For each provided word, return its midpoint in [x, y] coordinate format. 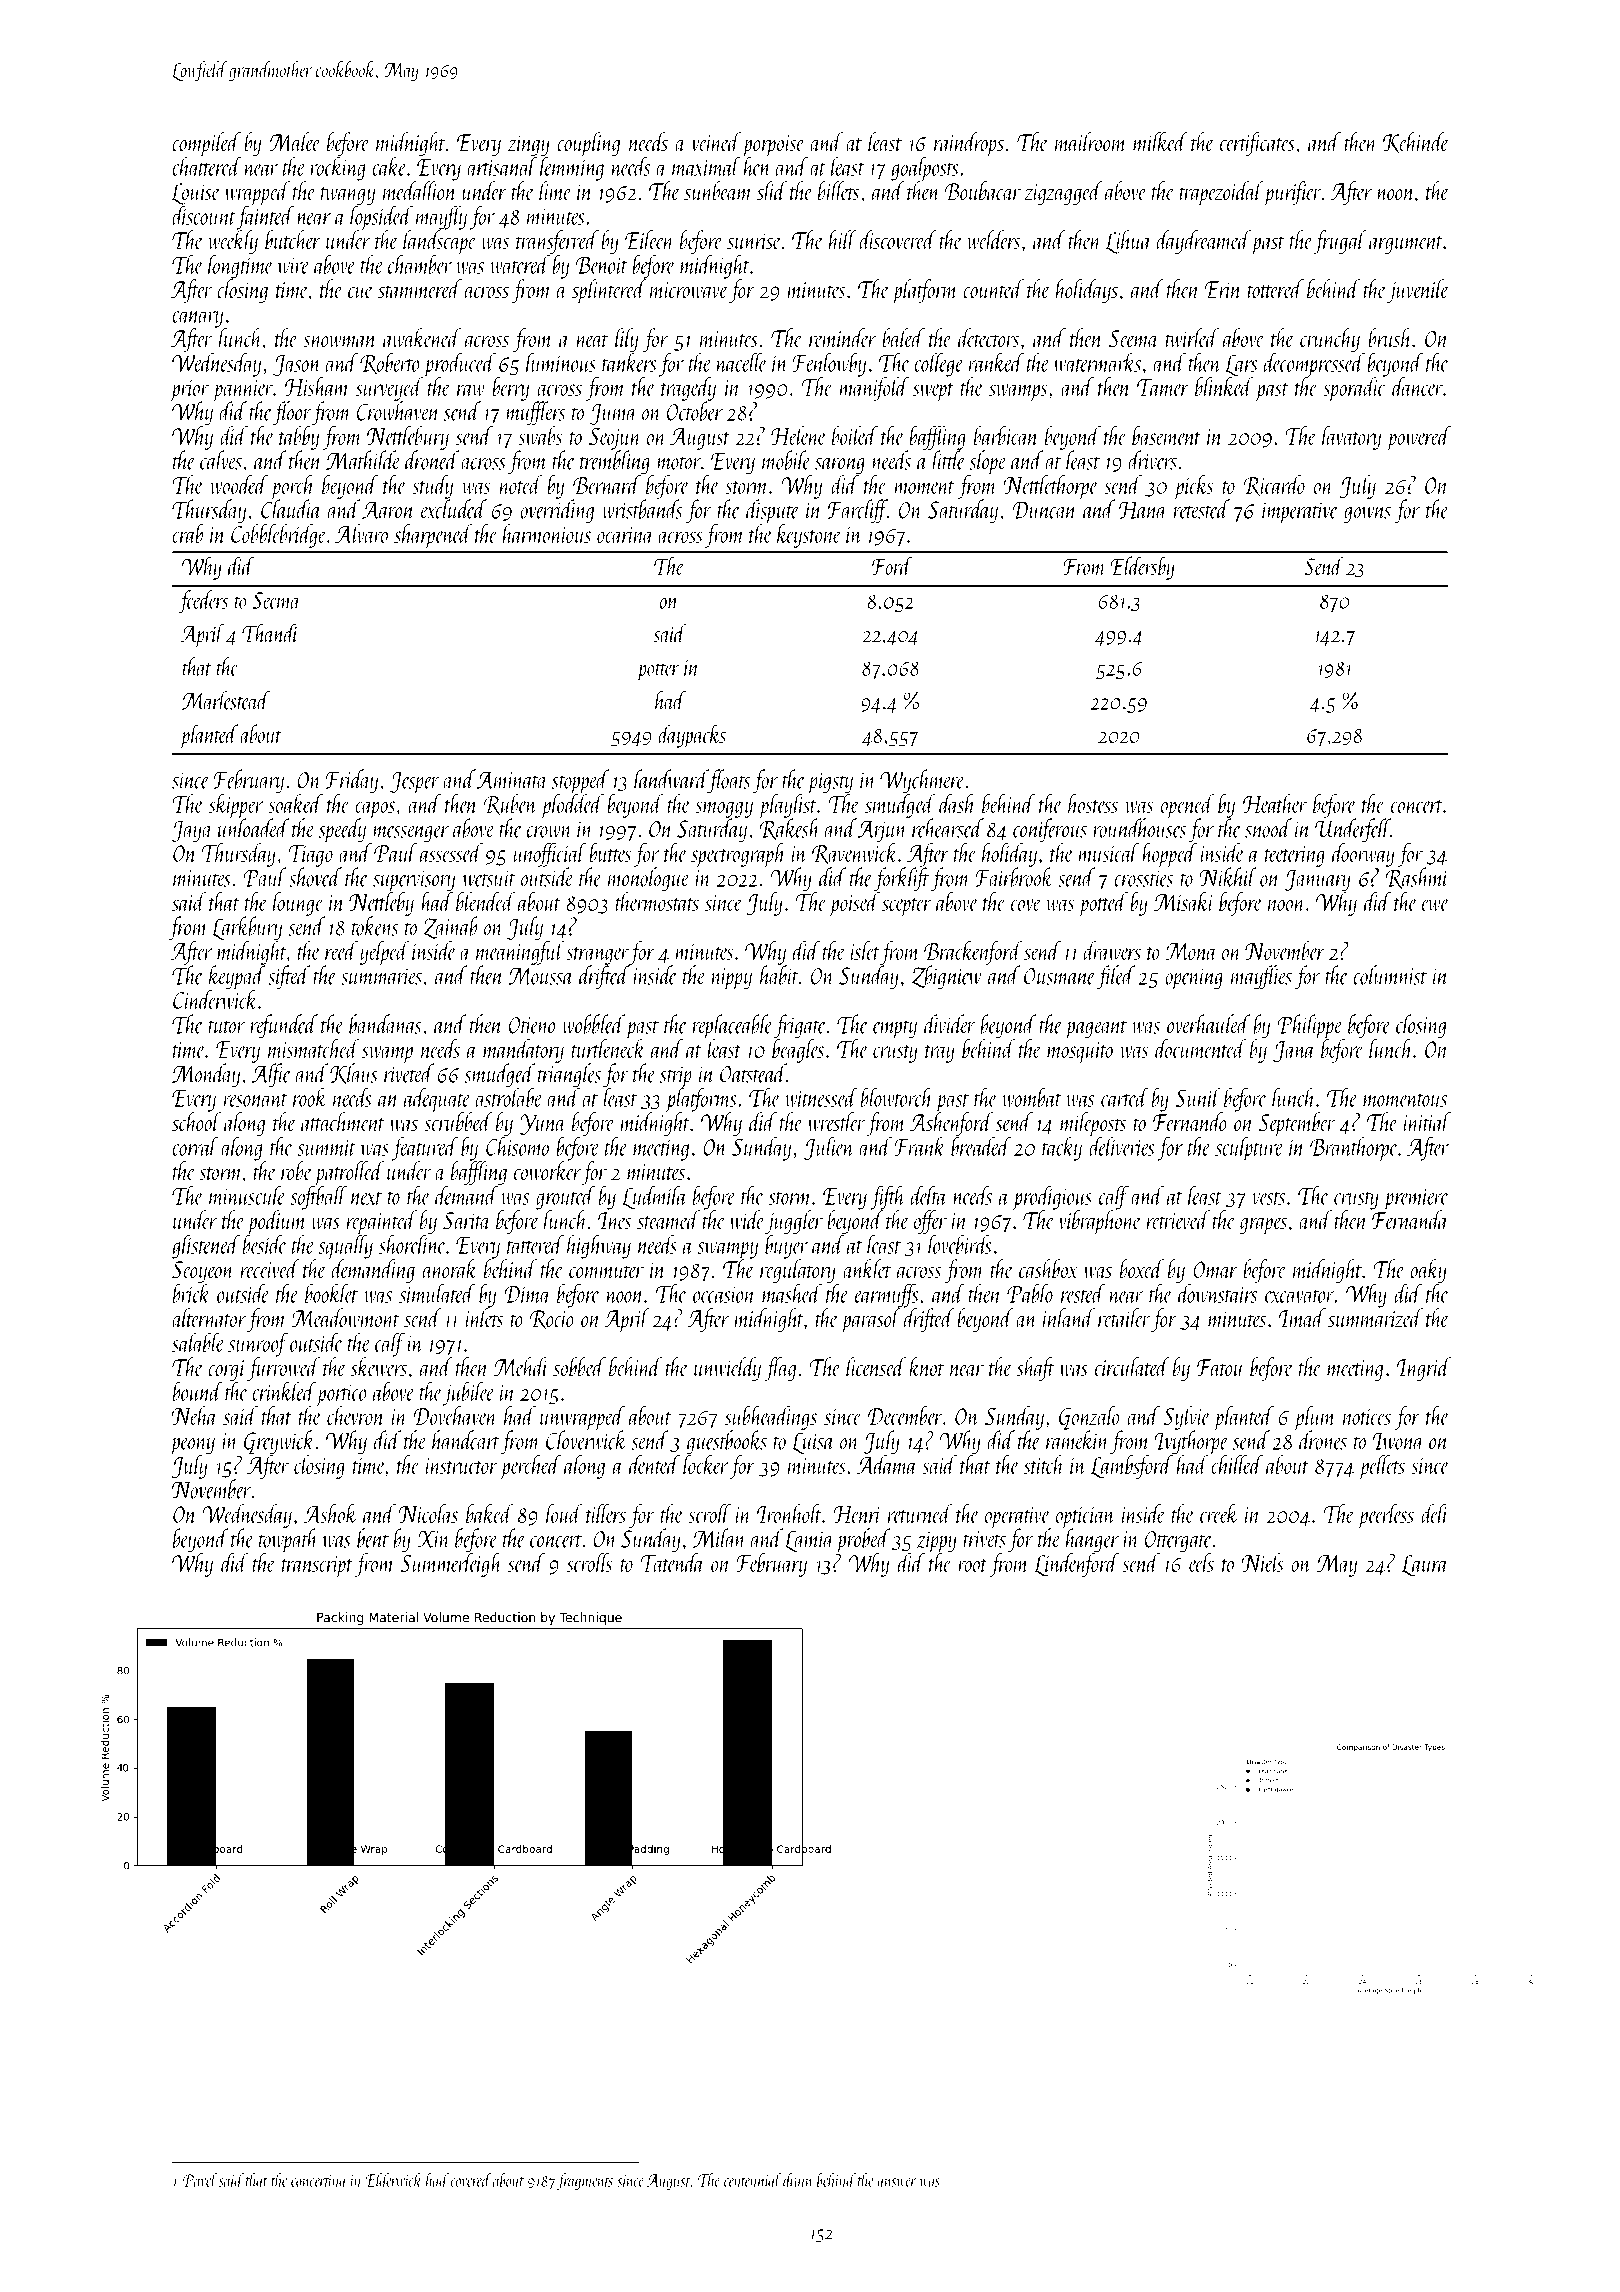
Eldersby [1142, 568]
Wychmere [922, 781]
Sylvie [1186, 1418]
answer [896, 2182]
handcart [466, 1440]
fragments [585, 2182]
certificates [1257, 144]
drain [797, 2180]
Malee [295, 142]
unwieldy [727, 1369]
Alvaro [361, 533]
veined [716, 142]
